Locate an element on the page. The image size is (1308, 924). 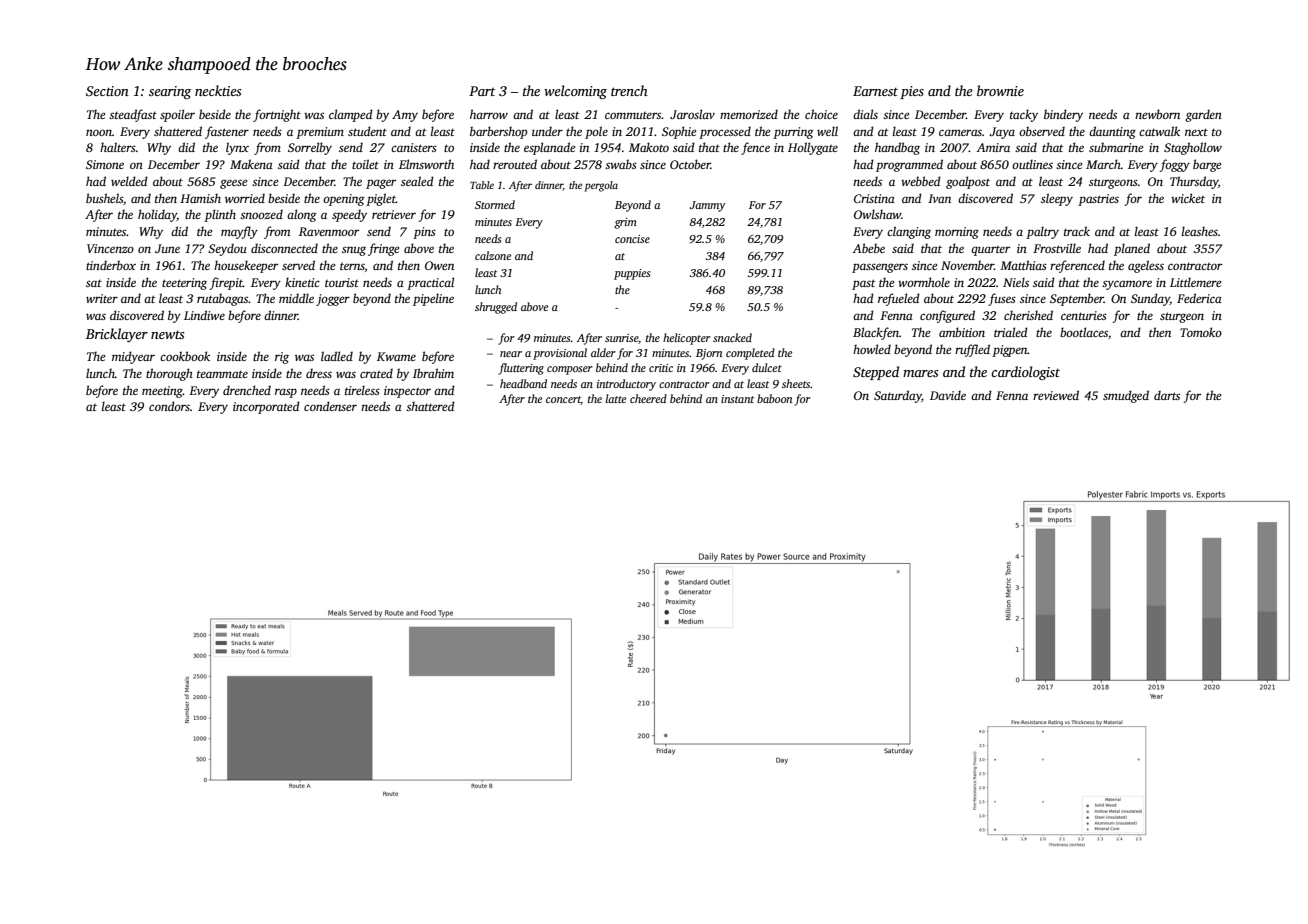
Amira is located at coordinates (993, 147).
